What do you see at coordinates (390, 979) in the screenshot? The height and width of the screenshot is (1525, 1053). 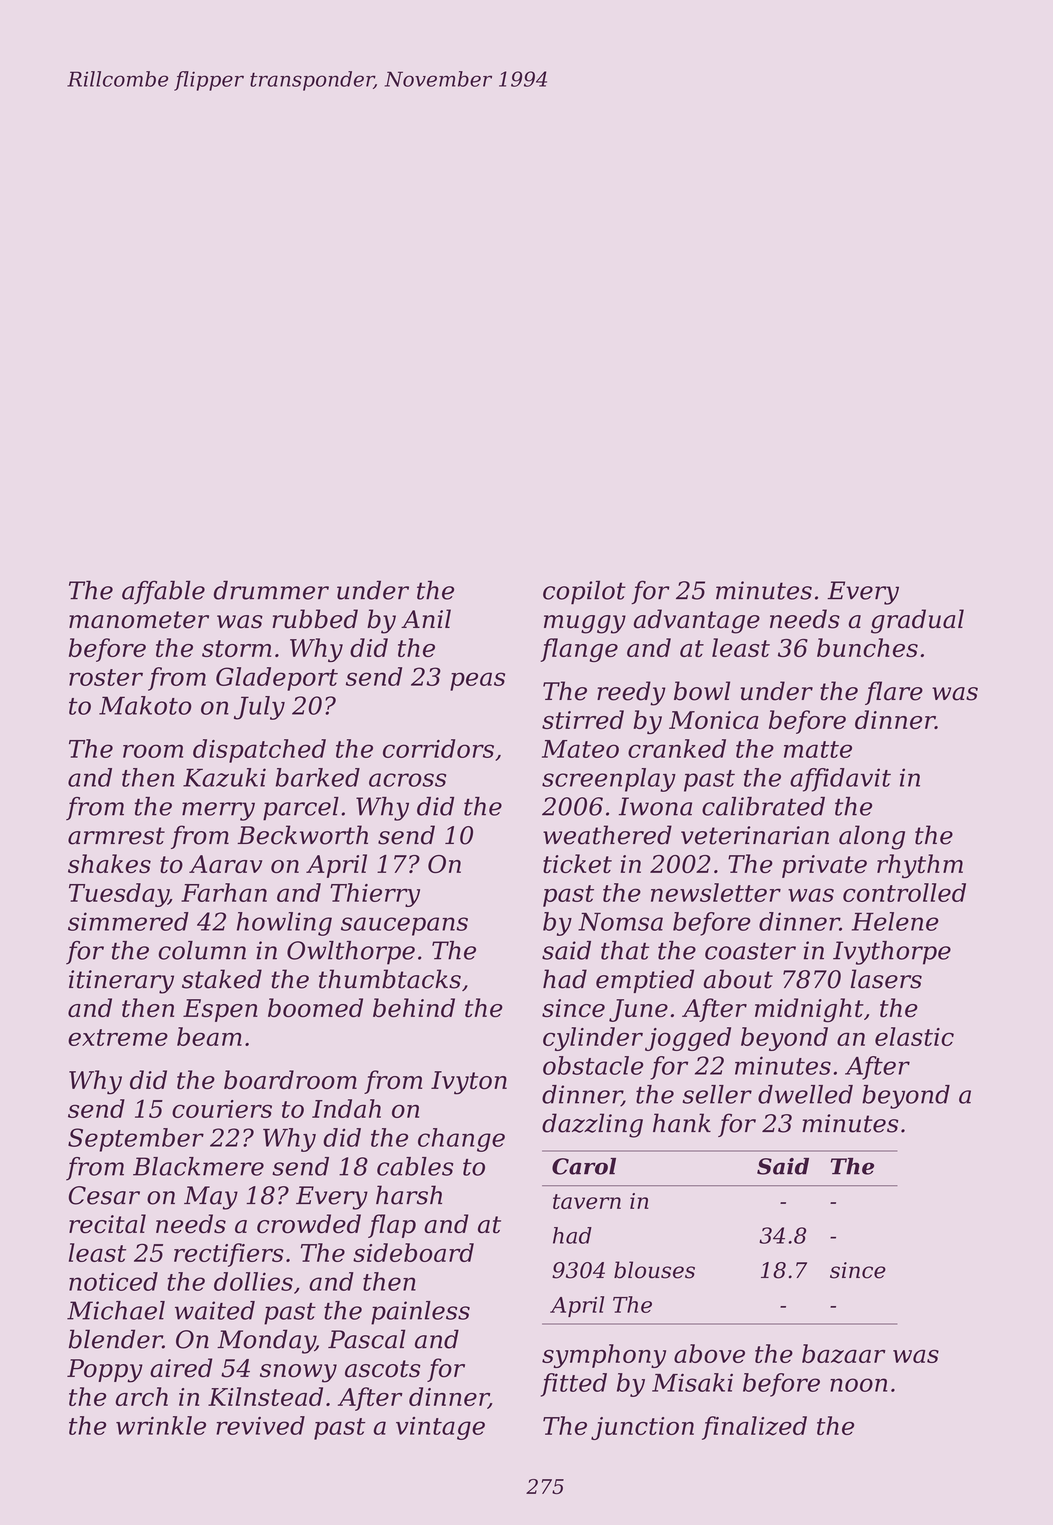 I see `thumbtacks` at bounding box center [390, 979].
